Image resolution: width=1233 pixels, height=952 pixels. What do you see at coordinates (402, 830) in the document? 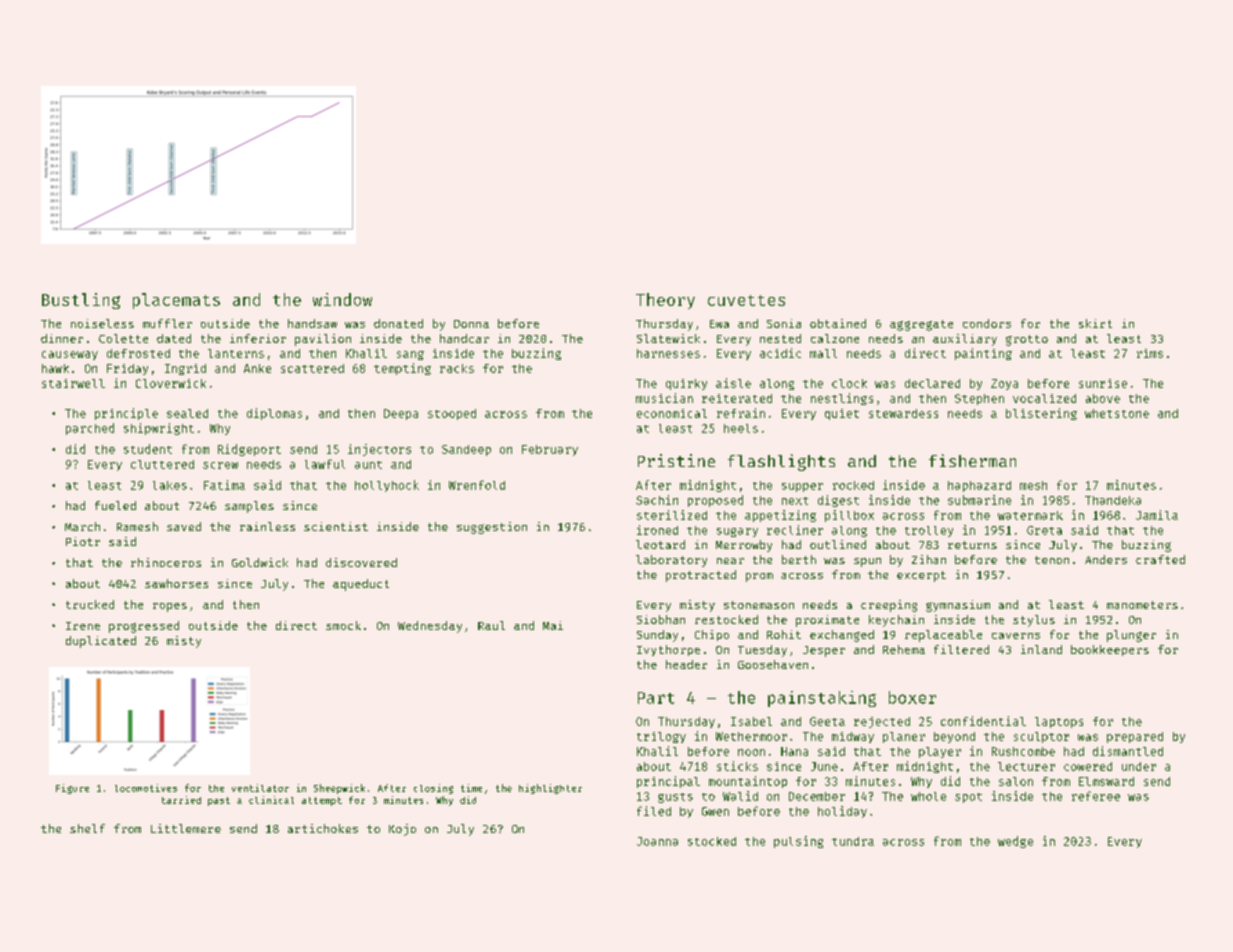
I see `Kojo` at bounding box center [402, 830].
